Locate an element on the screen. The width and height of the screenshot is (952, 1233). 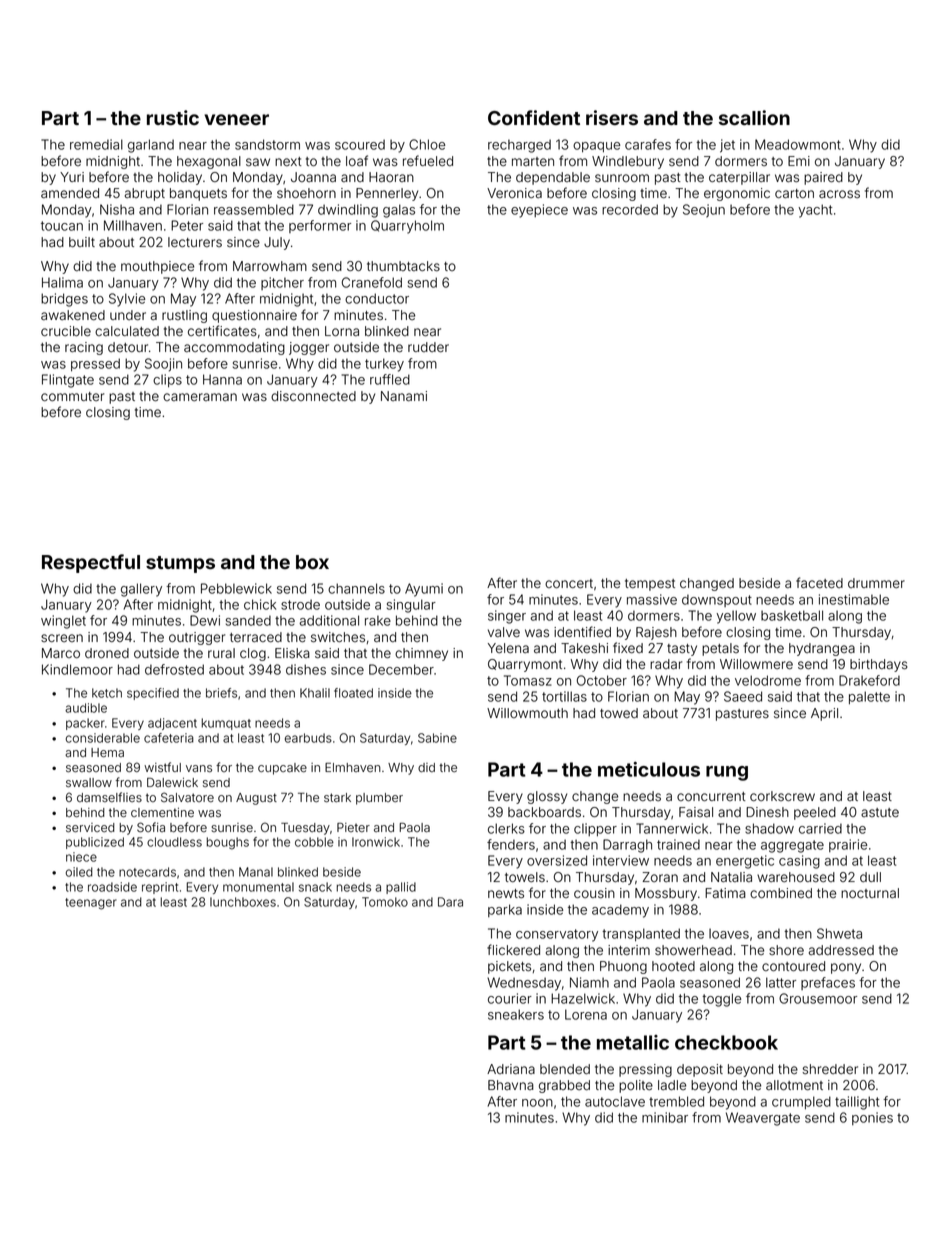
July is located at coordinates (277, 243).
